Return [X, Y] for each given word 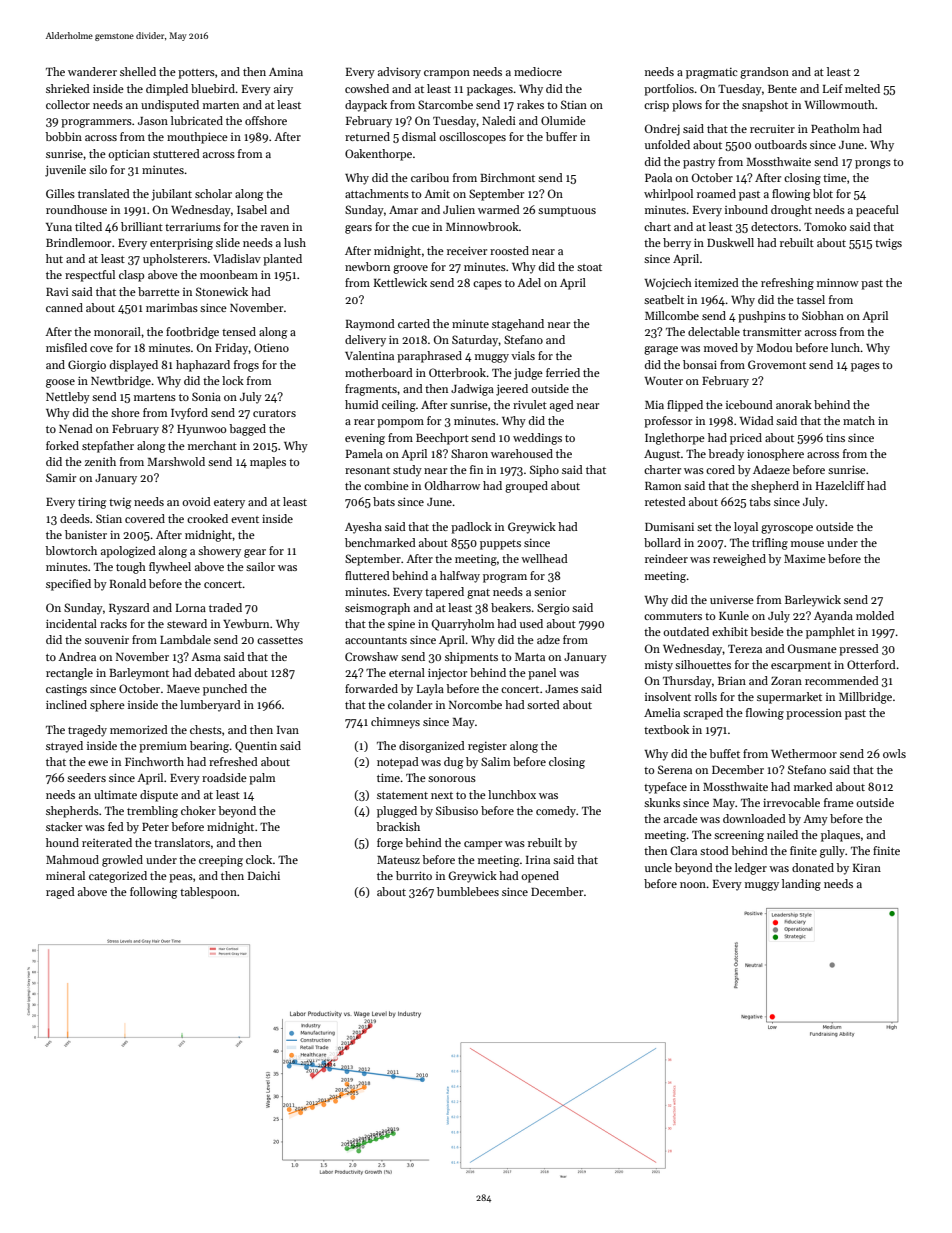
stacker [64, 826]
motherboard [379, 372]
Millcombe [672, 315]
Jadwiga [472, 390]
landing [801, 885]
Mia [654, 405]
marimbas [172, 307]
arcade [681, 818]
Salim [495, 761]
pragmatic [712, 73]
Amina [286, 72]
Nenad [76, 428]
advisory [399, 73]
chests [206, 729]
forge [390, 844]
